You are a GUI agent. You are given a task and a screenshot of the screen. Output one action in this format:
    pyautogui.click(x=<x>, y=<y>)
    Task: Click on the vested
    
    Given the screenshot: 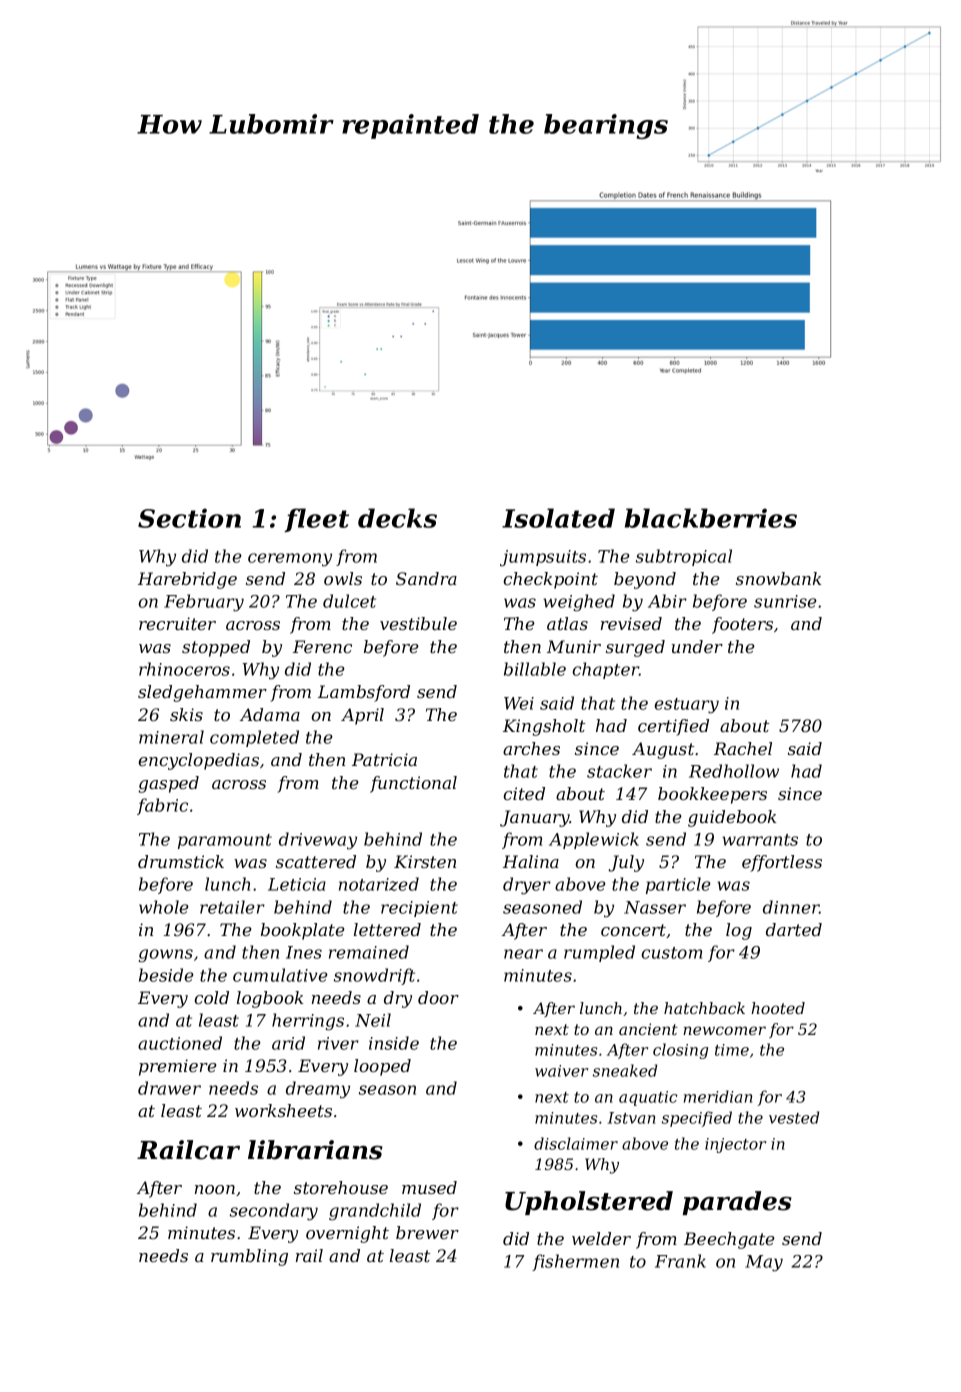 What is the action you would take?
    pyautogui.click(x=794, y=1117)
